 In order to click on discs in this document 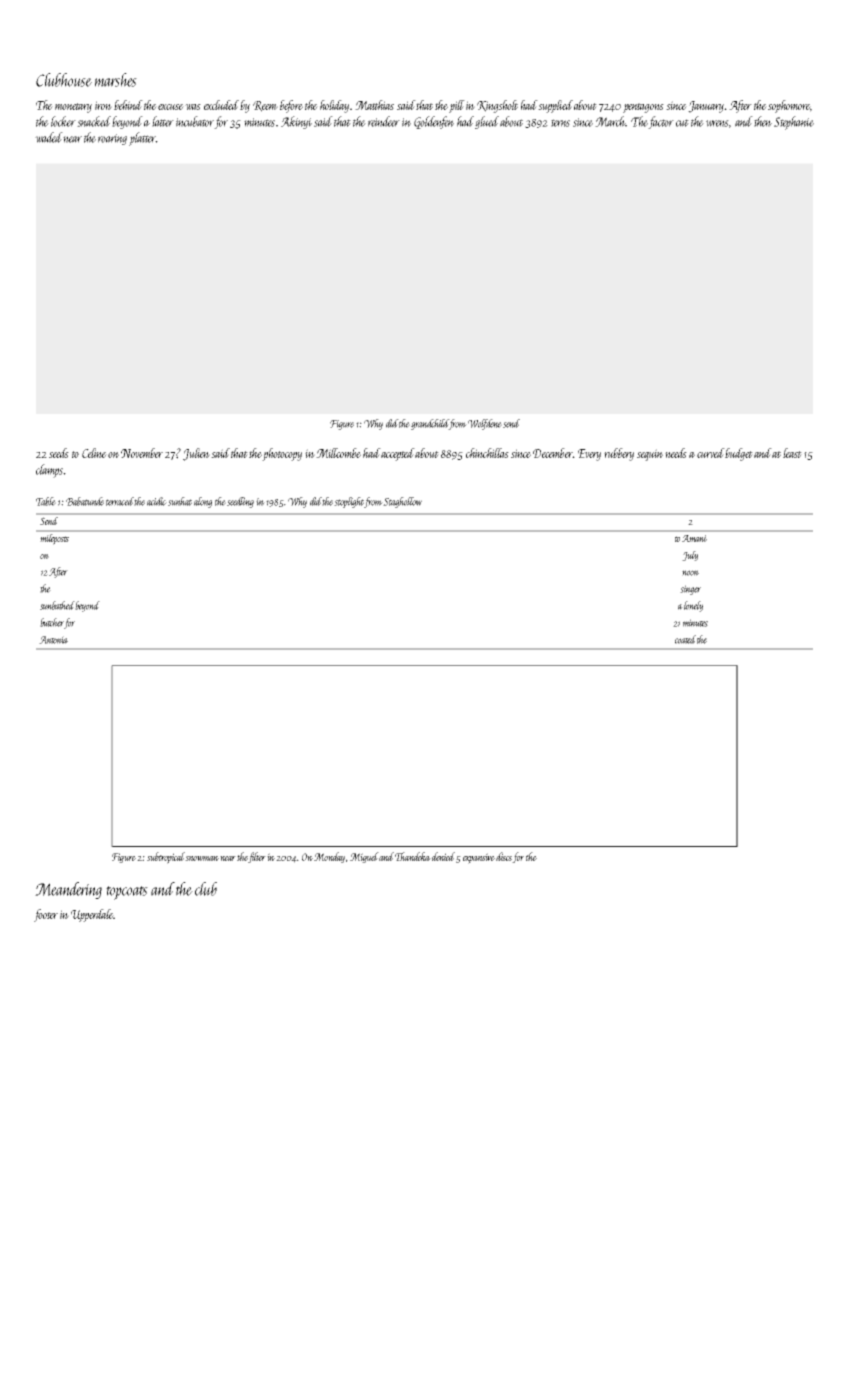, I will do `click(504, 856)`.
